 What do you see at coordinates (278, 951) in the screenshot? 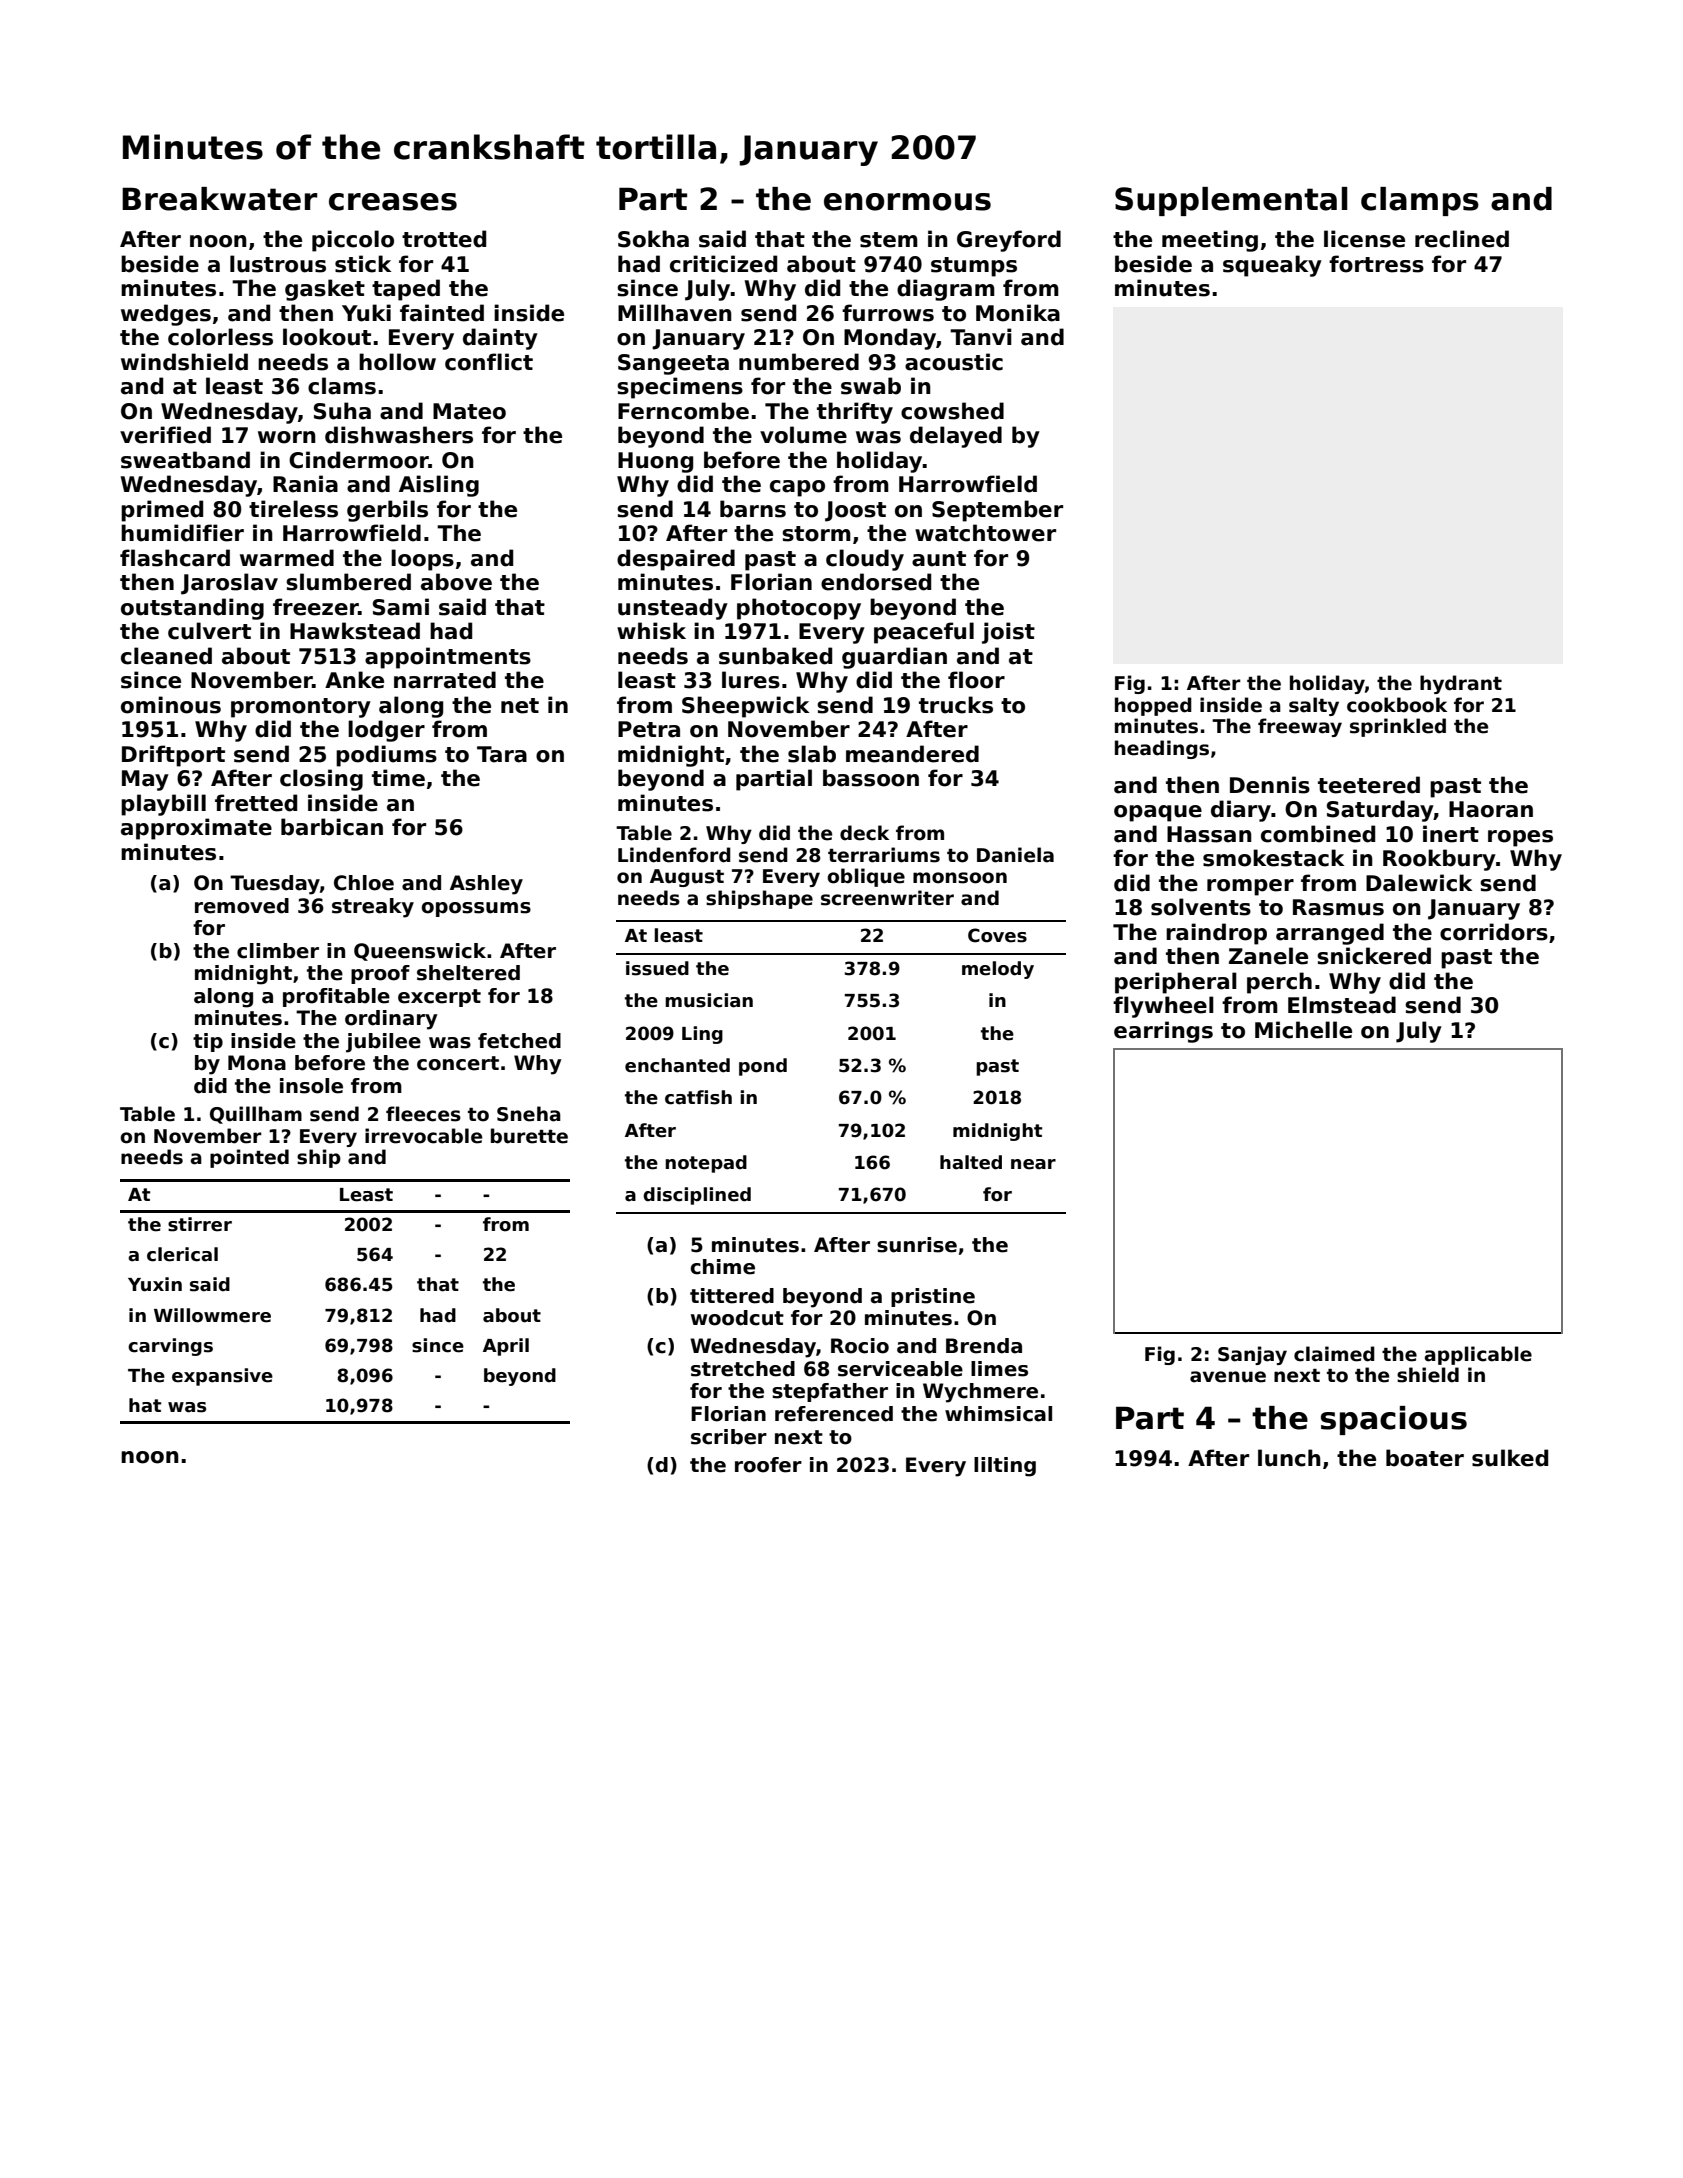
I see `climber` at bounding box center [278, 951].
